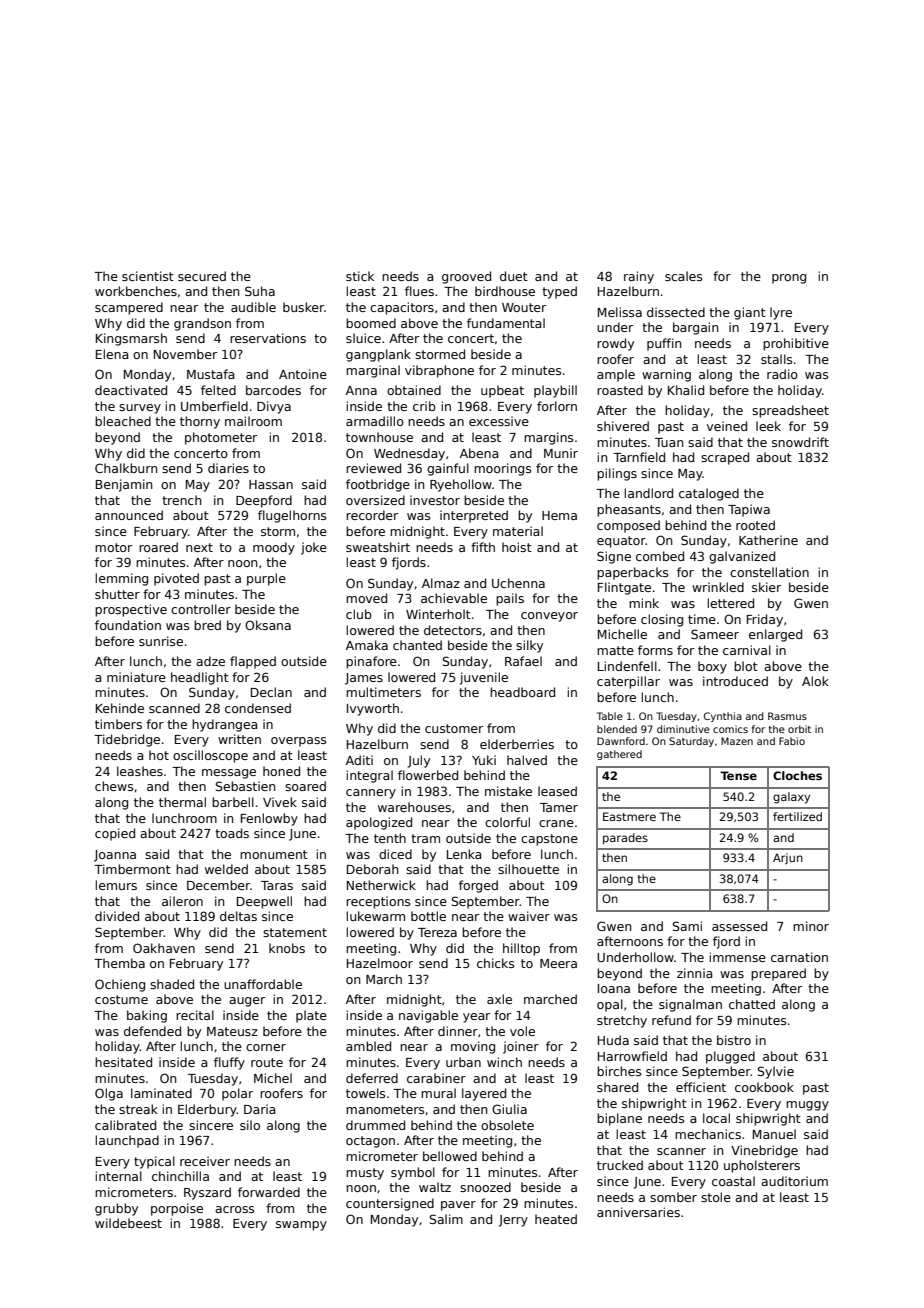  I want to click on bellowed, so click(450, 1156).
